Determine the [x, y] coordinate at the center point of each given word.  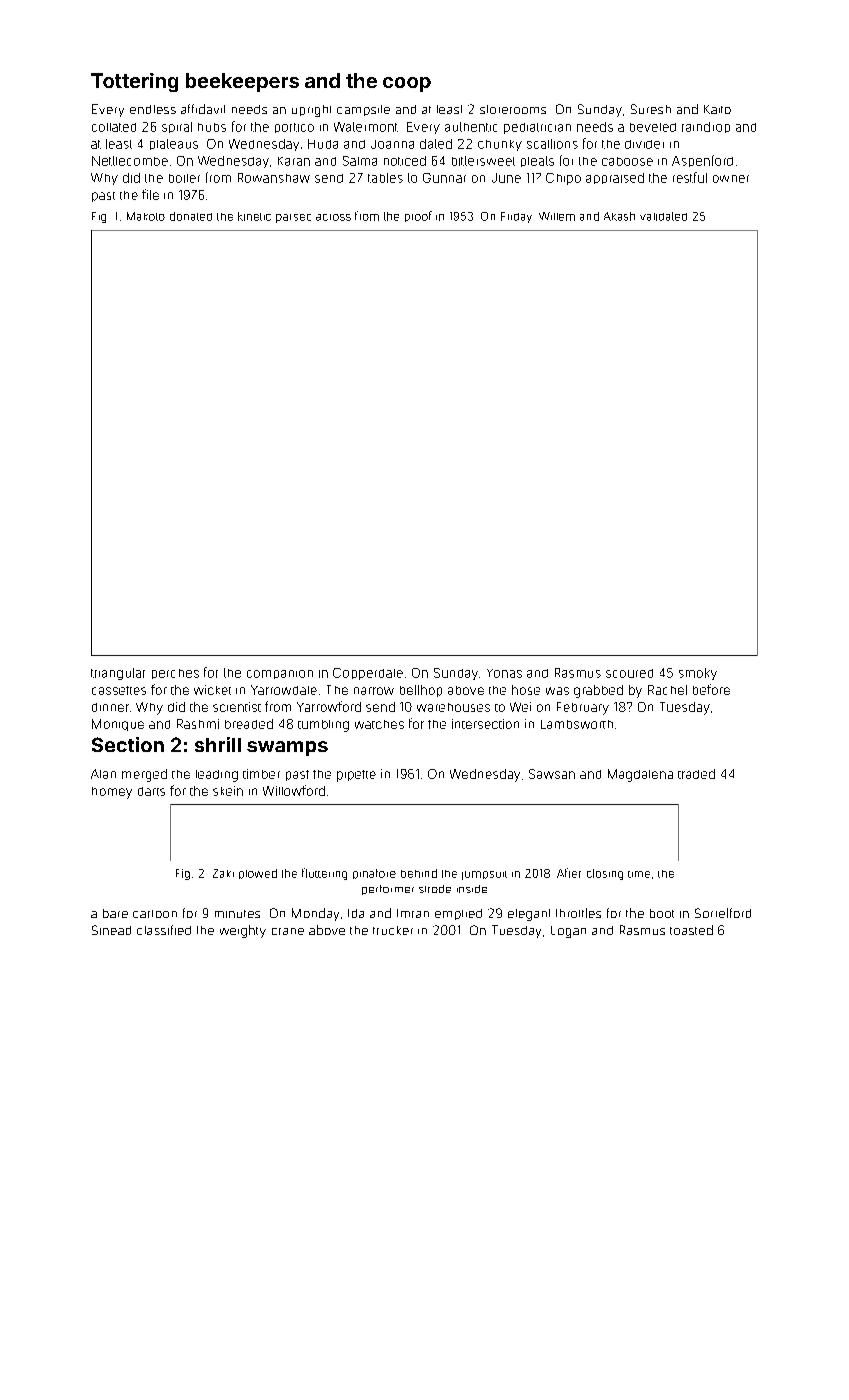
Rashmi [198, 724]
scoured [629, 673]
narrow [374, 691]
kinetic [254, 216]
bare [115, 913]
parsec [293, 218]
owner [731, 179]
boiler [184, 178]
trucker [393, 930]
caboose [627, 161]
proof [418, 216]
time [639, 874]
